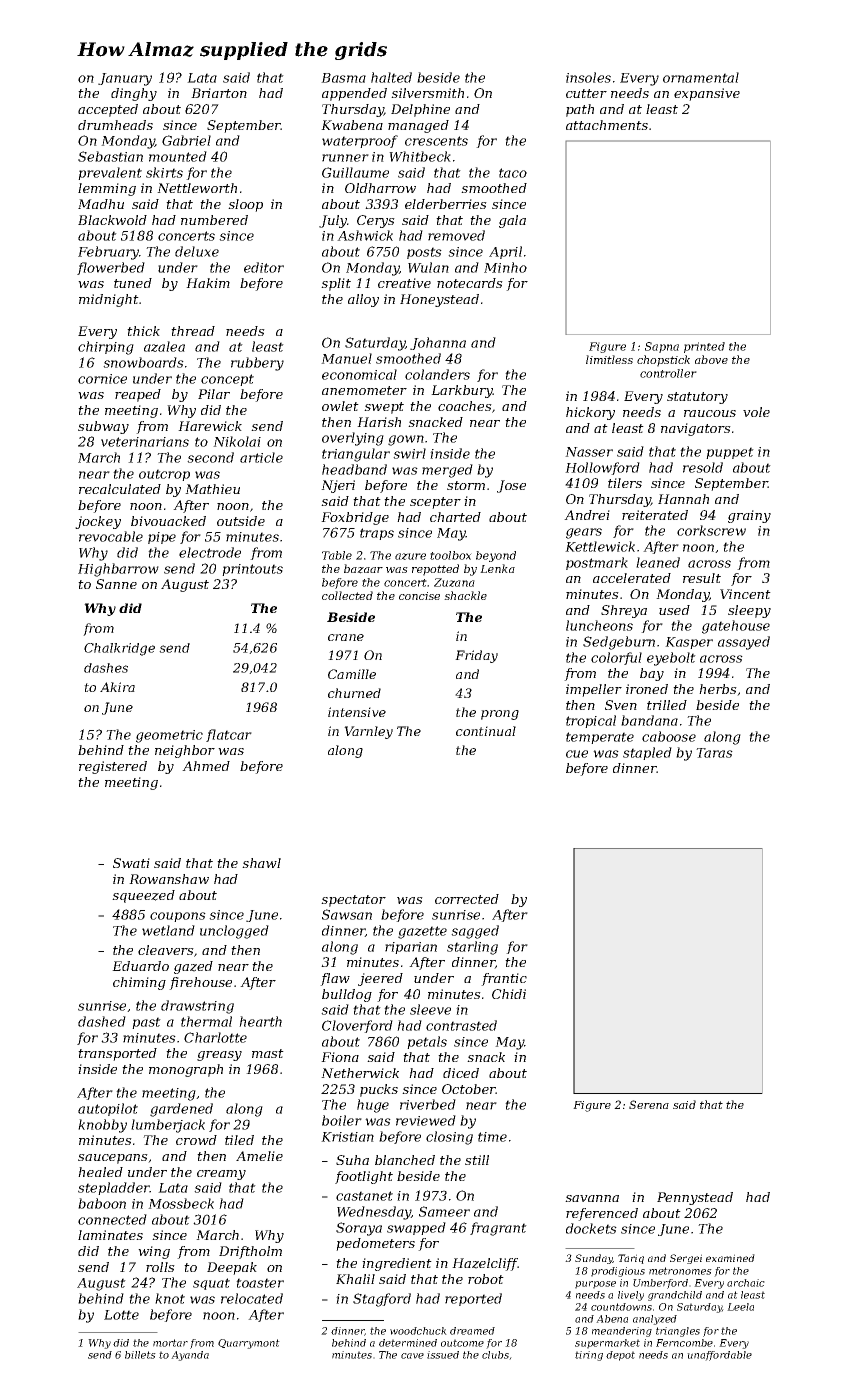 The image size is (849, 1400). Describe the element at coordinates (701, 77) in the screenshot. I see `ornamental` at that location.
